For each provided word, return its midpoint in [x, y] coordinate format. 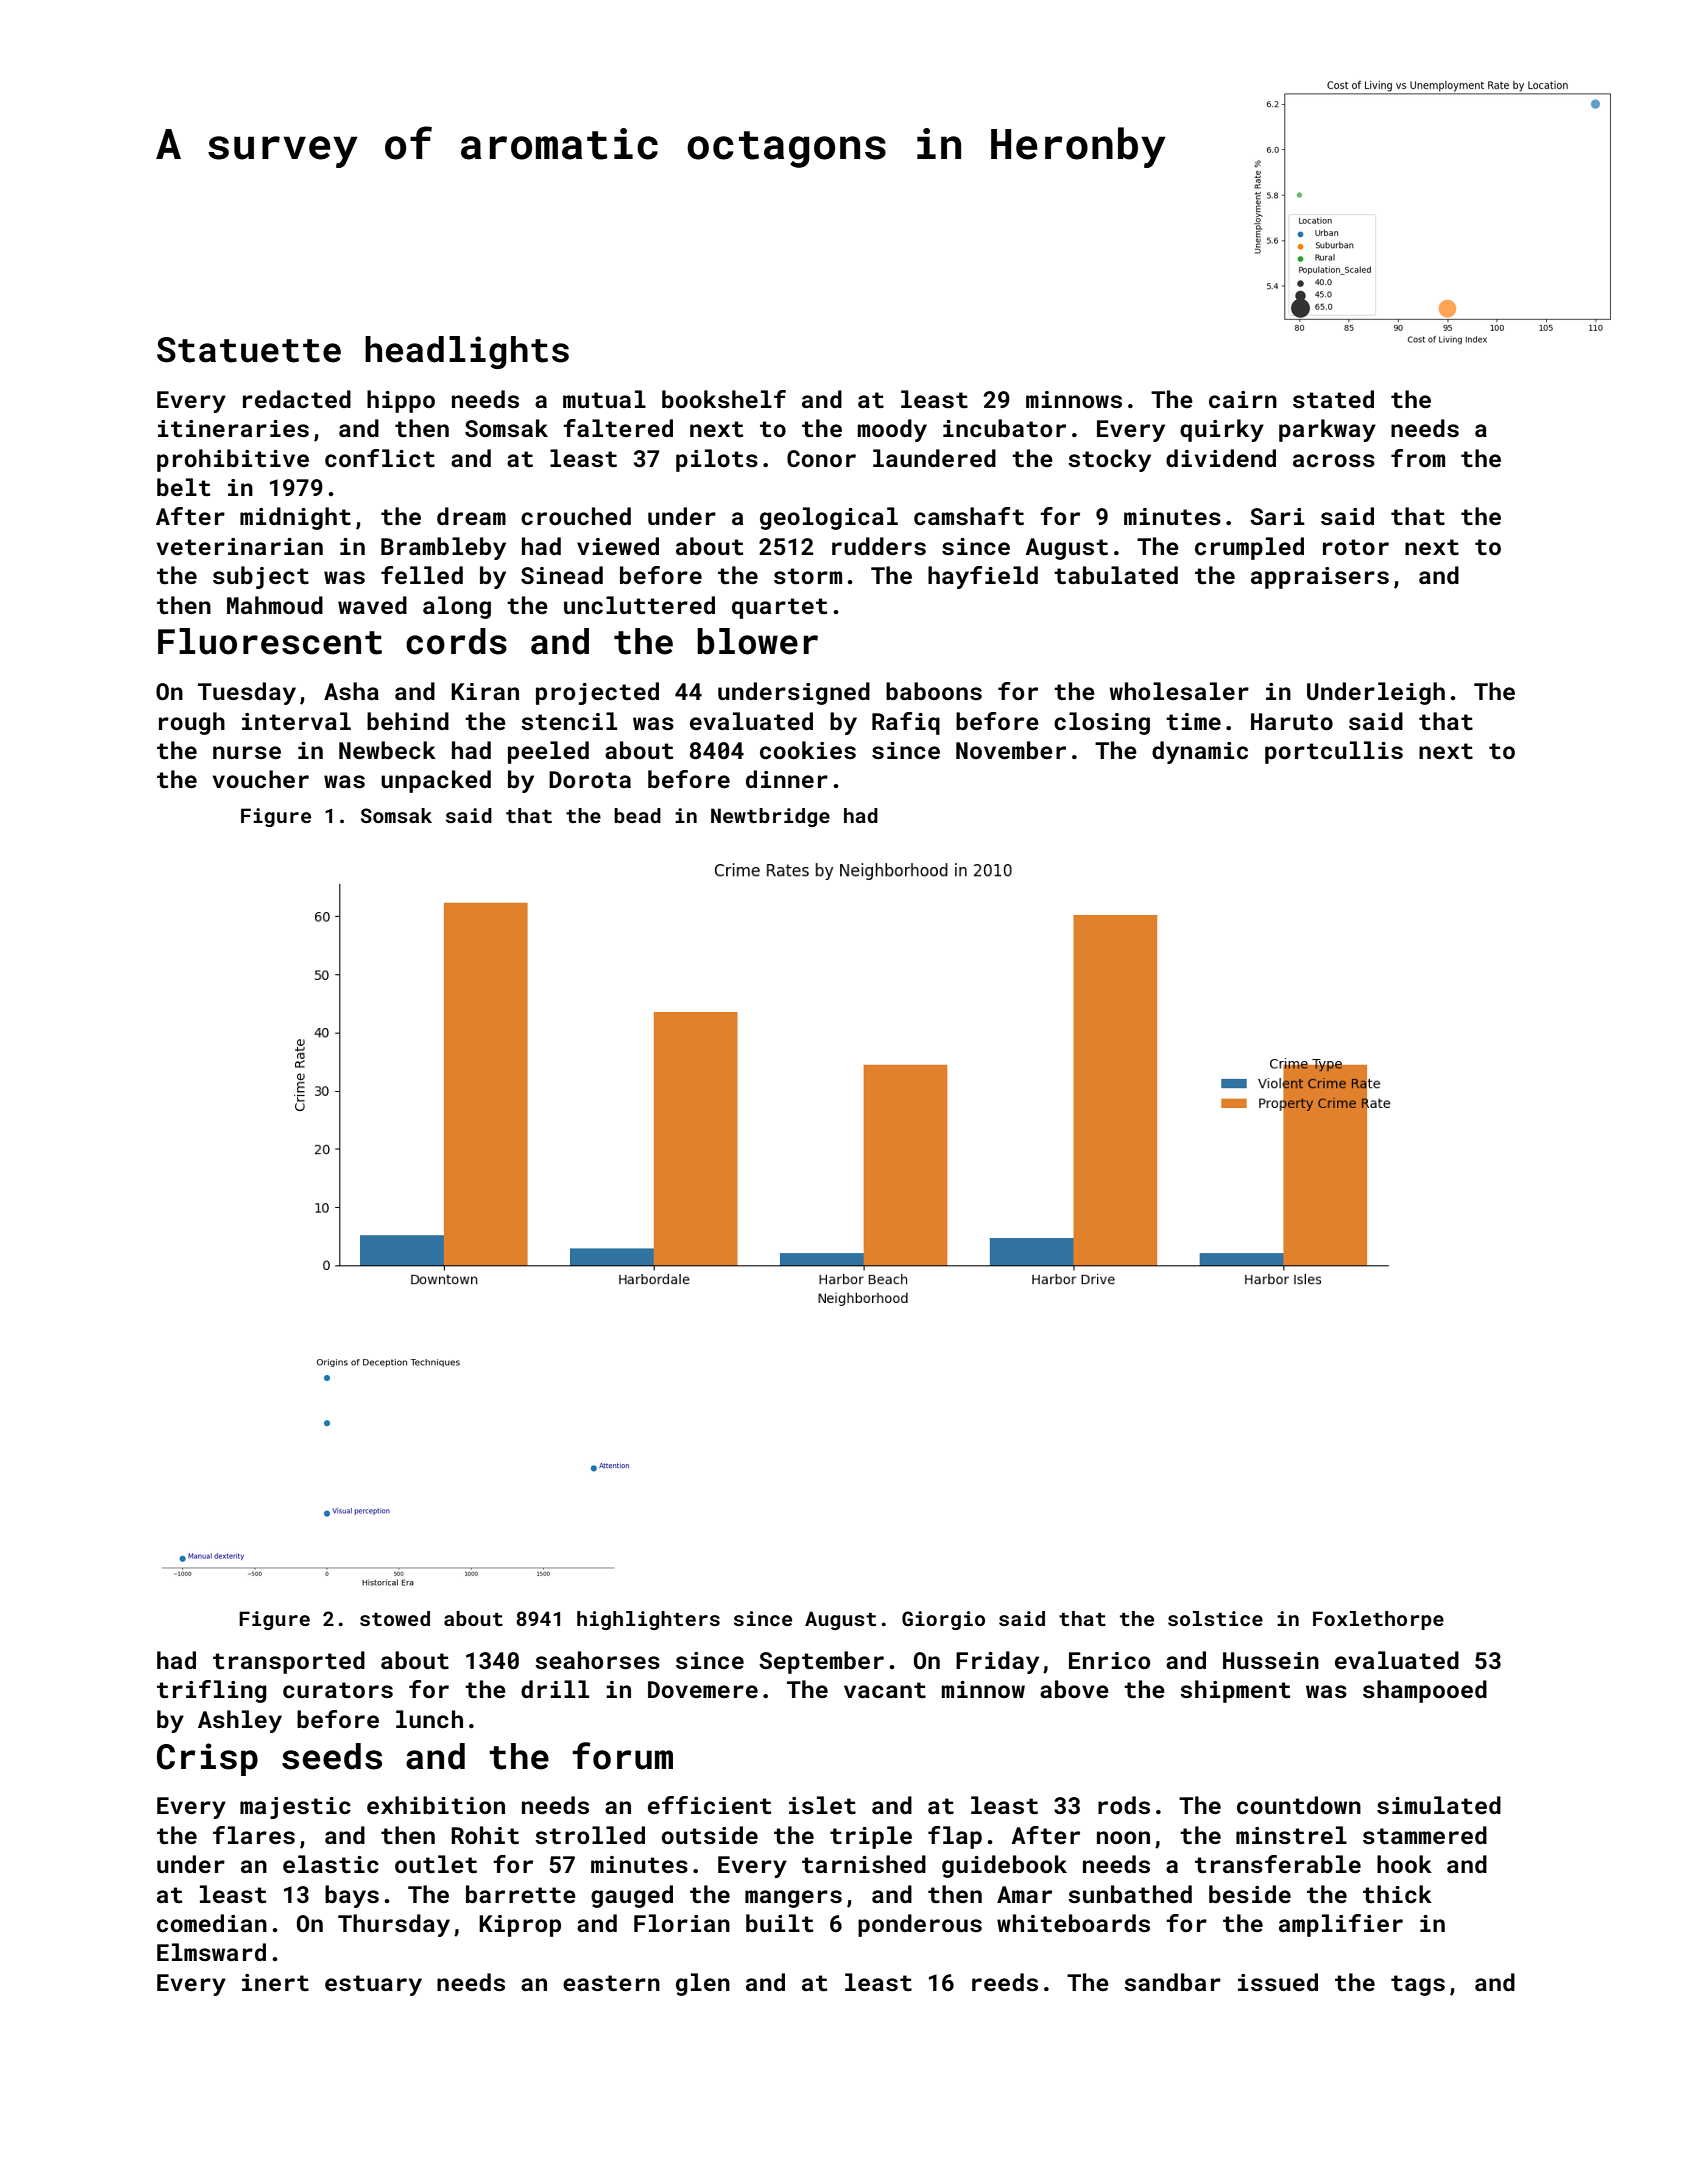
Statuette [249, 350]
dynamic [1200, 752]
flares [254, 1835]
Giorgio [943, 1620]
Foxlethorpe [1378, 1620]
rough [192, 723]
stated [1333, 399]
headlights [467, 352]
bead [637, 815]
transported [289, 1662]
